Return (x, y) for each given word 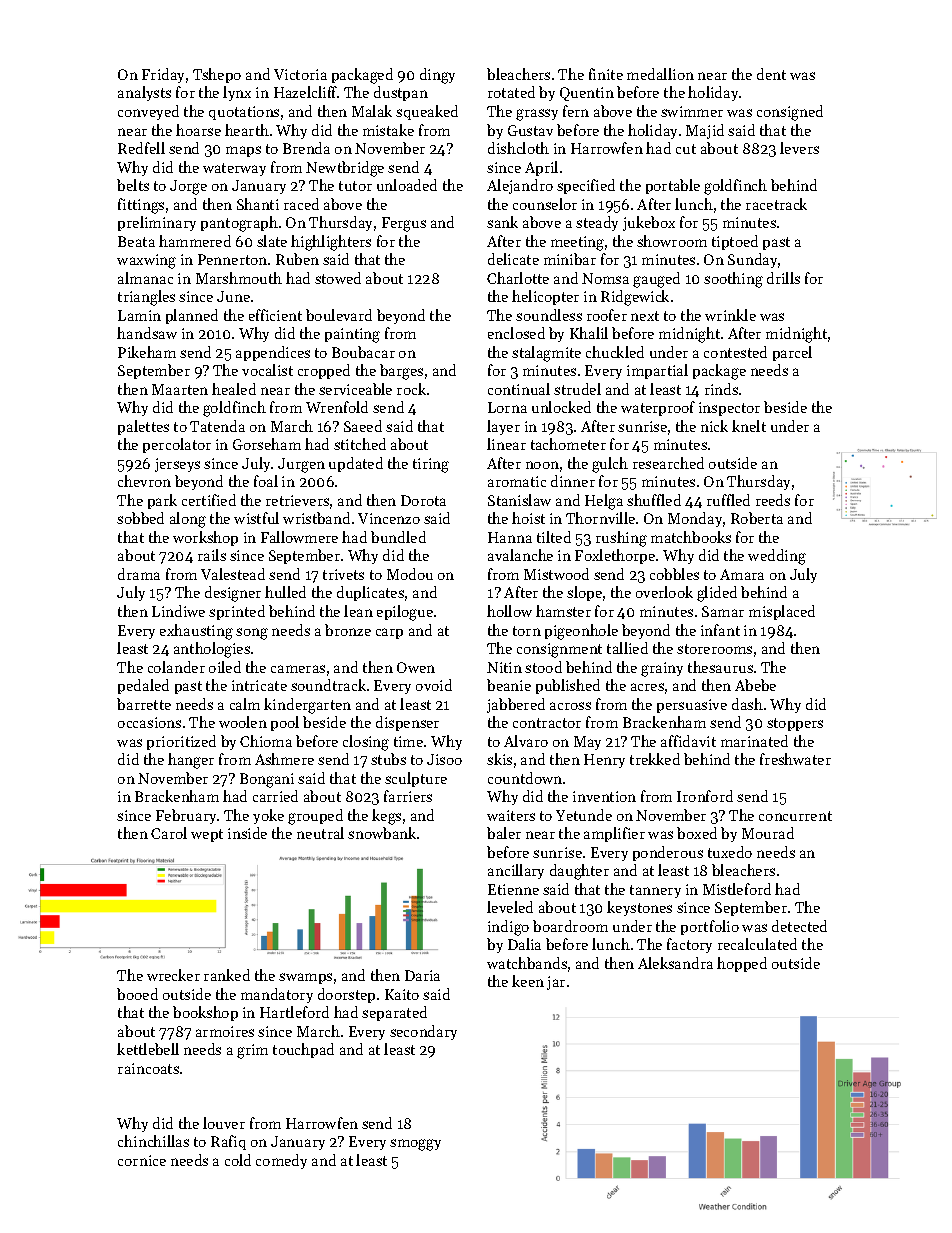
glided (717, 594)
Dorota (423, 500)
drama (139, 574)
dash (747, 704)
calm (245, 704)
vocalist (267, 370)
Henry (604, 761)
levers (799, 148)
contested (735, 352)
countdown (525, 778)
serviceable (355, 389)
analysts (144, 93)
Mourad (768, 833)
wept (207, 835)
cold (238, 1160)
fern (576, 111)
